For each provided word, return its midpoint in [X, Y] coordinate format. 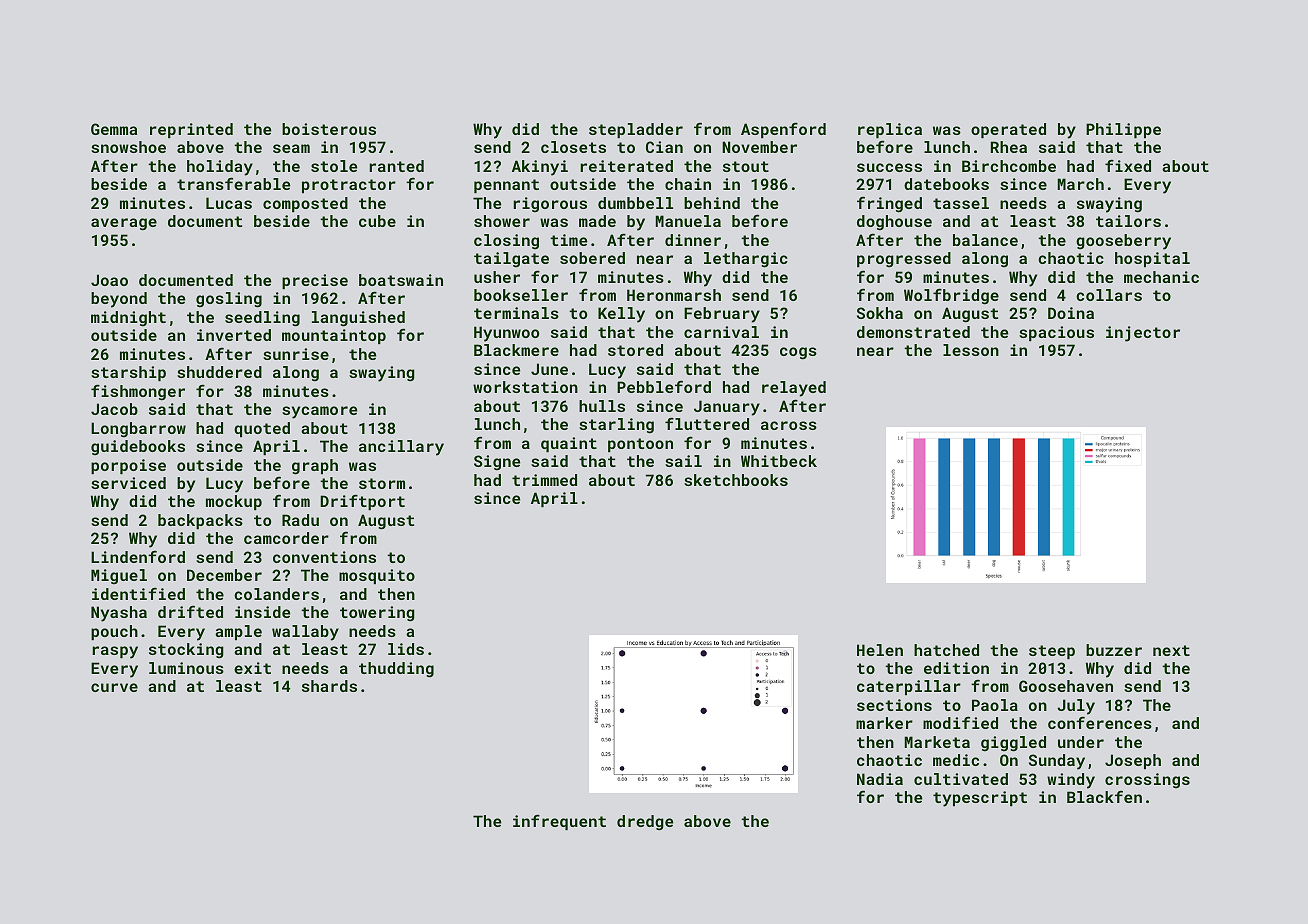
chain [688, 184]
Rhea [1009, 147]
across [789, 425]
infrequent [559, 822]
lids [406, 649]
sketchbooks [736, 480]
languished [358, 319]
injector [1143, 334]
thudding [396, 670]
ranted [396, 166]
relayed [794, 389]
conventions [324, 557]
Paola [995, 705]
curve [114, 687]
